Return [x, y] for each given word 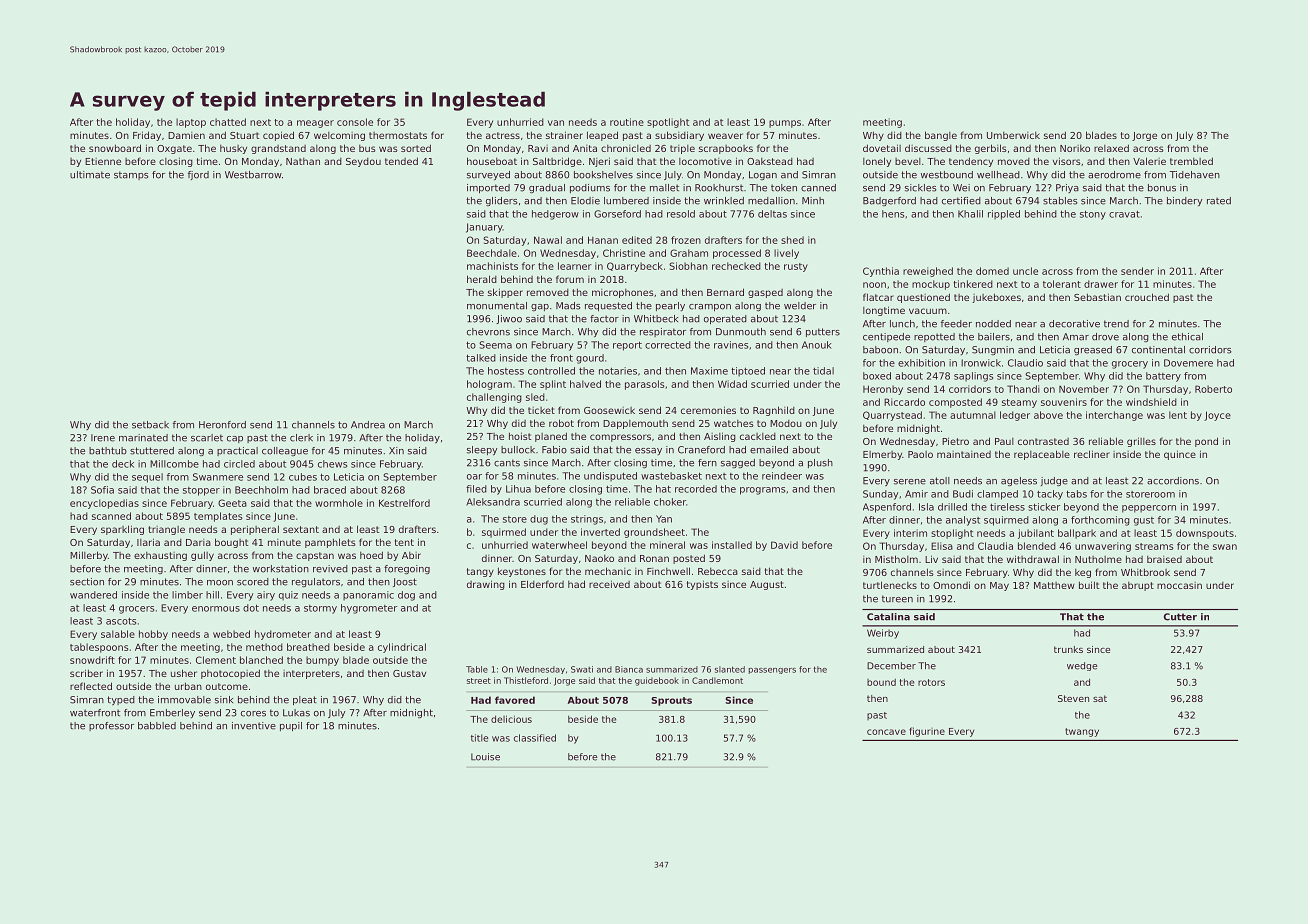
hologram [489, 385]
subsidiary [679, 136]
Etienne [103, 161]
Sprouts [671, 701]
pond [1206, 442]
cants [507, 463]
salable [118, 634]
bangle [941, 136]
